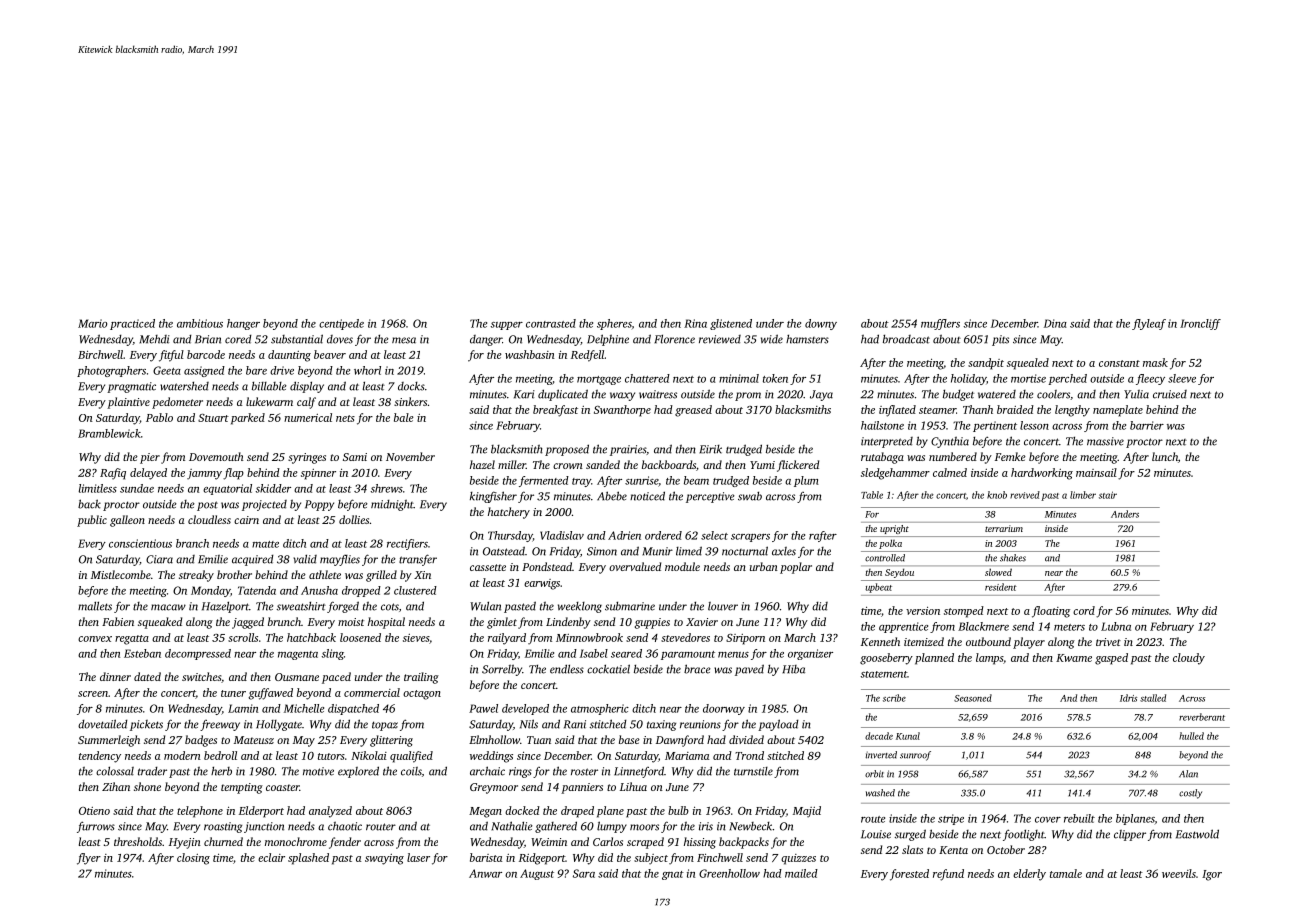 The height and width of the screenshot is (924, 1308). Describe the element at coordinates (1200, 324) in the screenshot. I see `Ironcliff` at that location.
